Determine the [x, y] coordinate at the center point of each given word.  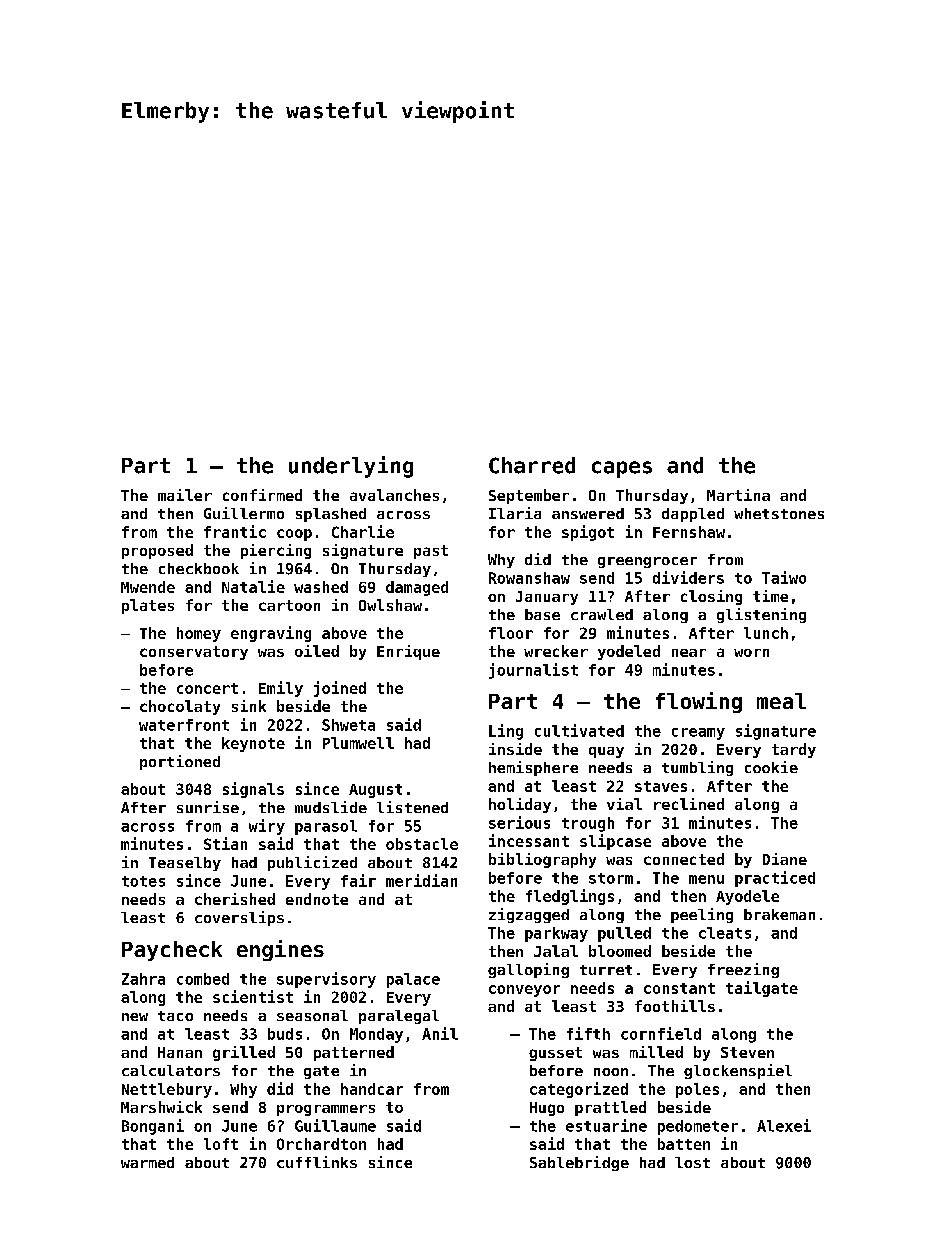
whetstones [779, 513]
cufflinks [317, 1162]
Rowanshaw [529, 578]
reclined [689, 804]
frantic [235, 531]
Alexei [784, 1125]
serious [519, 822]
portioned [180, 762]
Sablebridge [579, 1163]
